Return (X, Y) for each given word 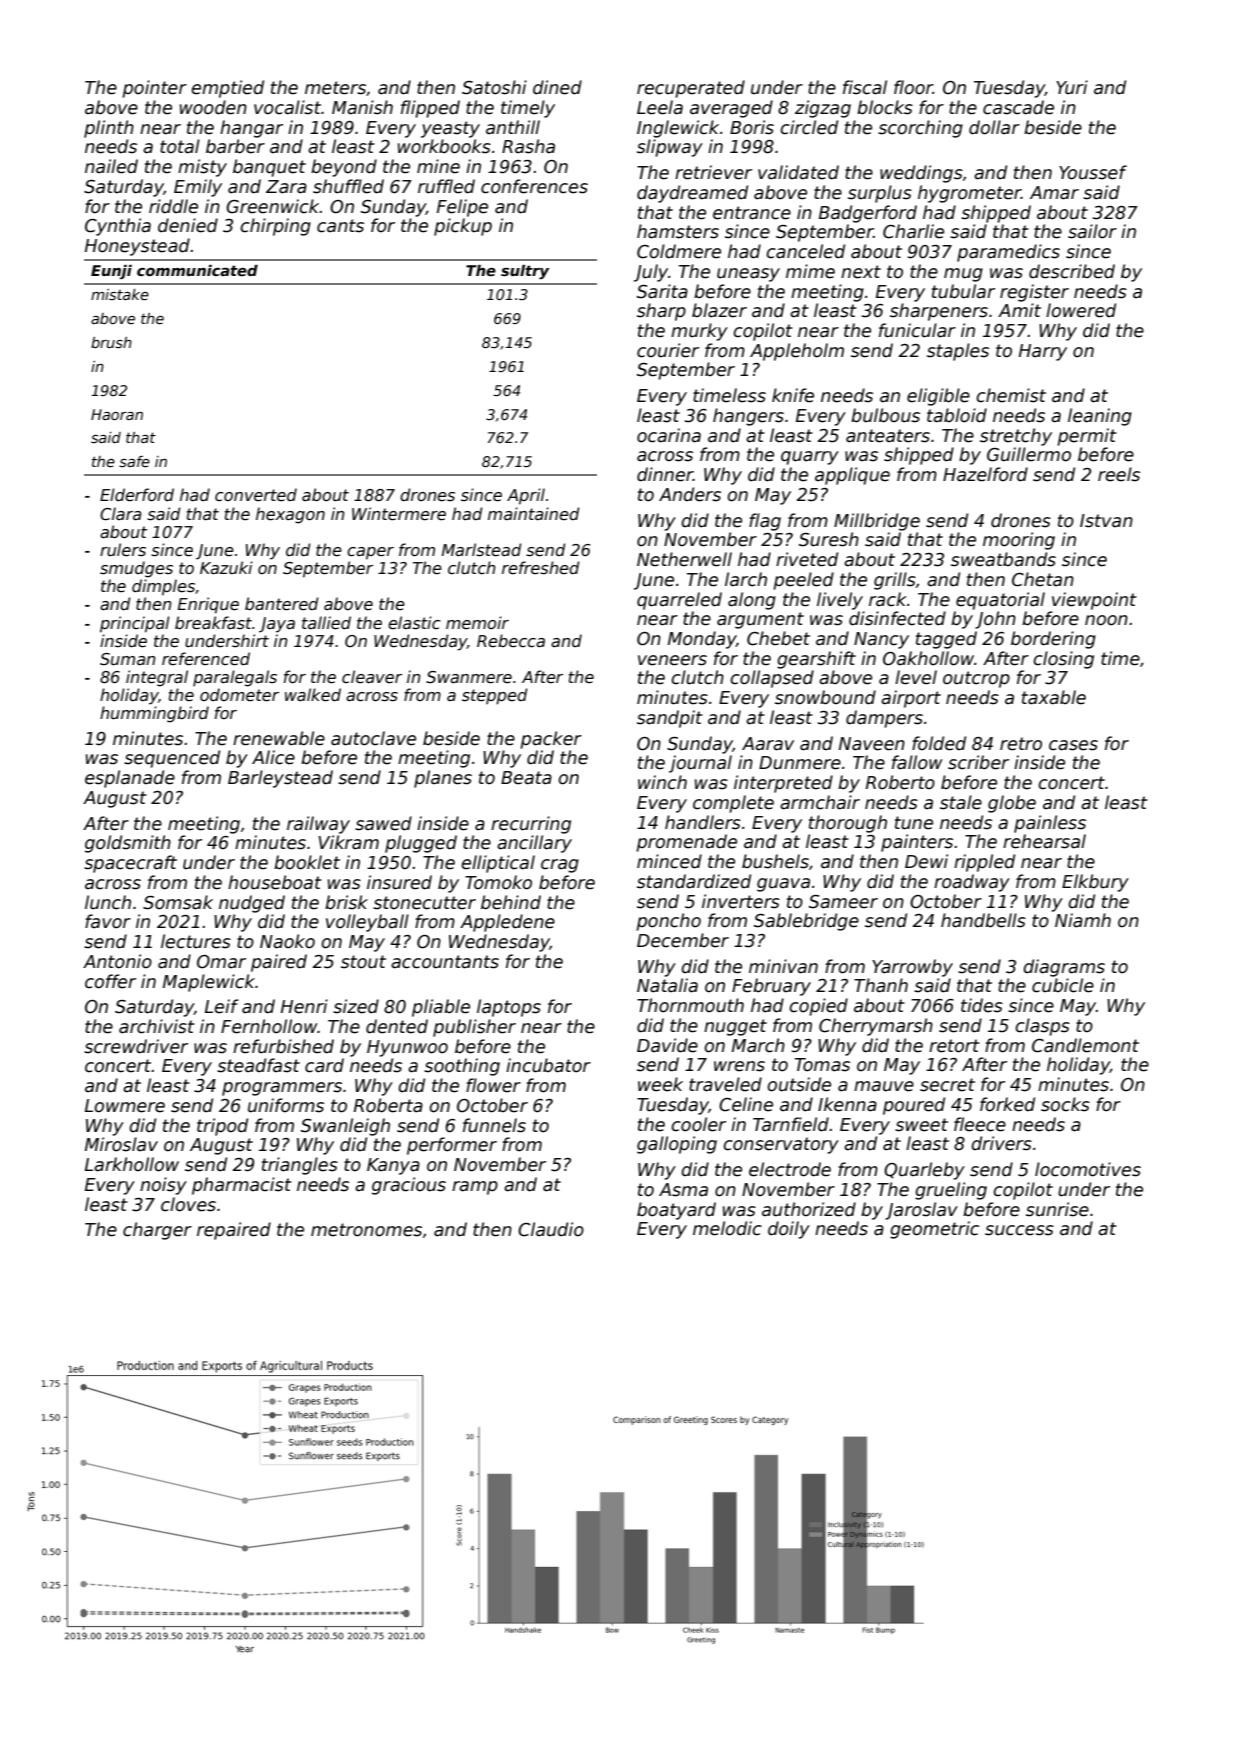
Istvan (1106, 521)
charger (157, 1231)
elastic (414, 623)
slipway (670, 148)
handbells (983, 920)
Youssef (1093, 172)
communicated (197, 270)
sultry (525, 272)
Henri (304, 1006)
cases (1073, 745)
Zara (286, 187)
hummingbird (154, 714)
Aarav (768, 744)
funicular (917, 330)
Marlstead (482, 550)
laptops (509, 1008)
